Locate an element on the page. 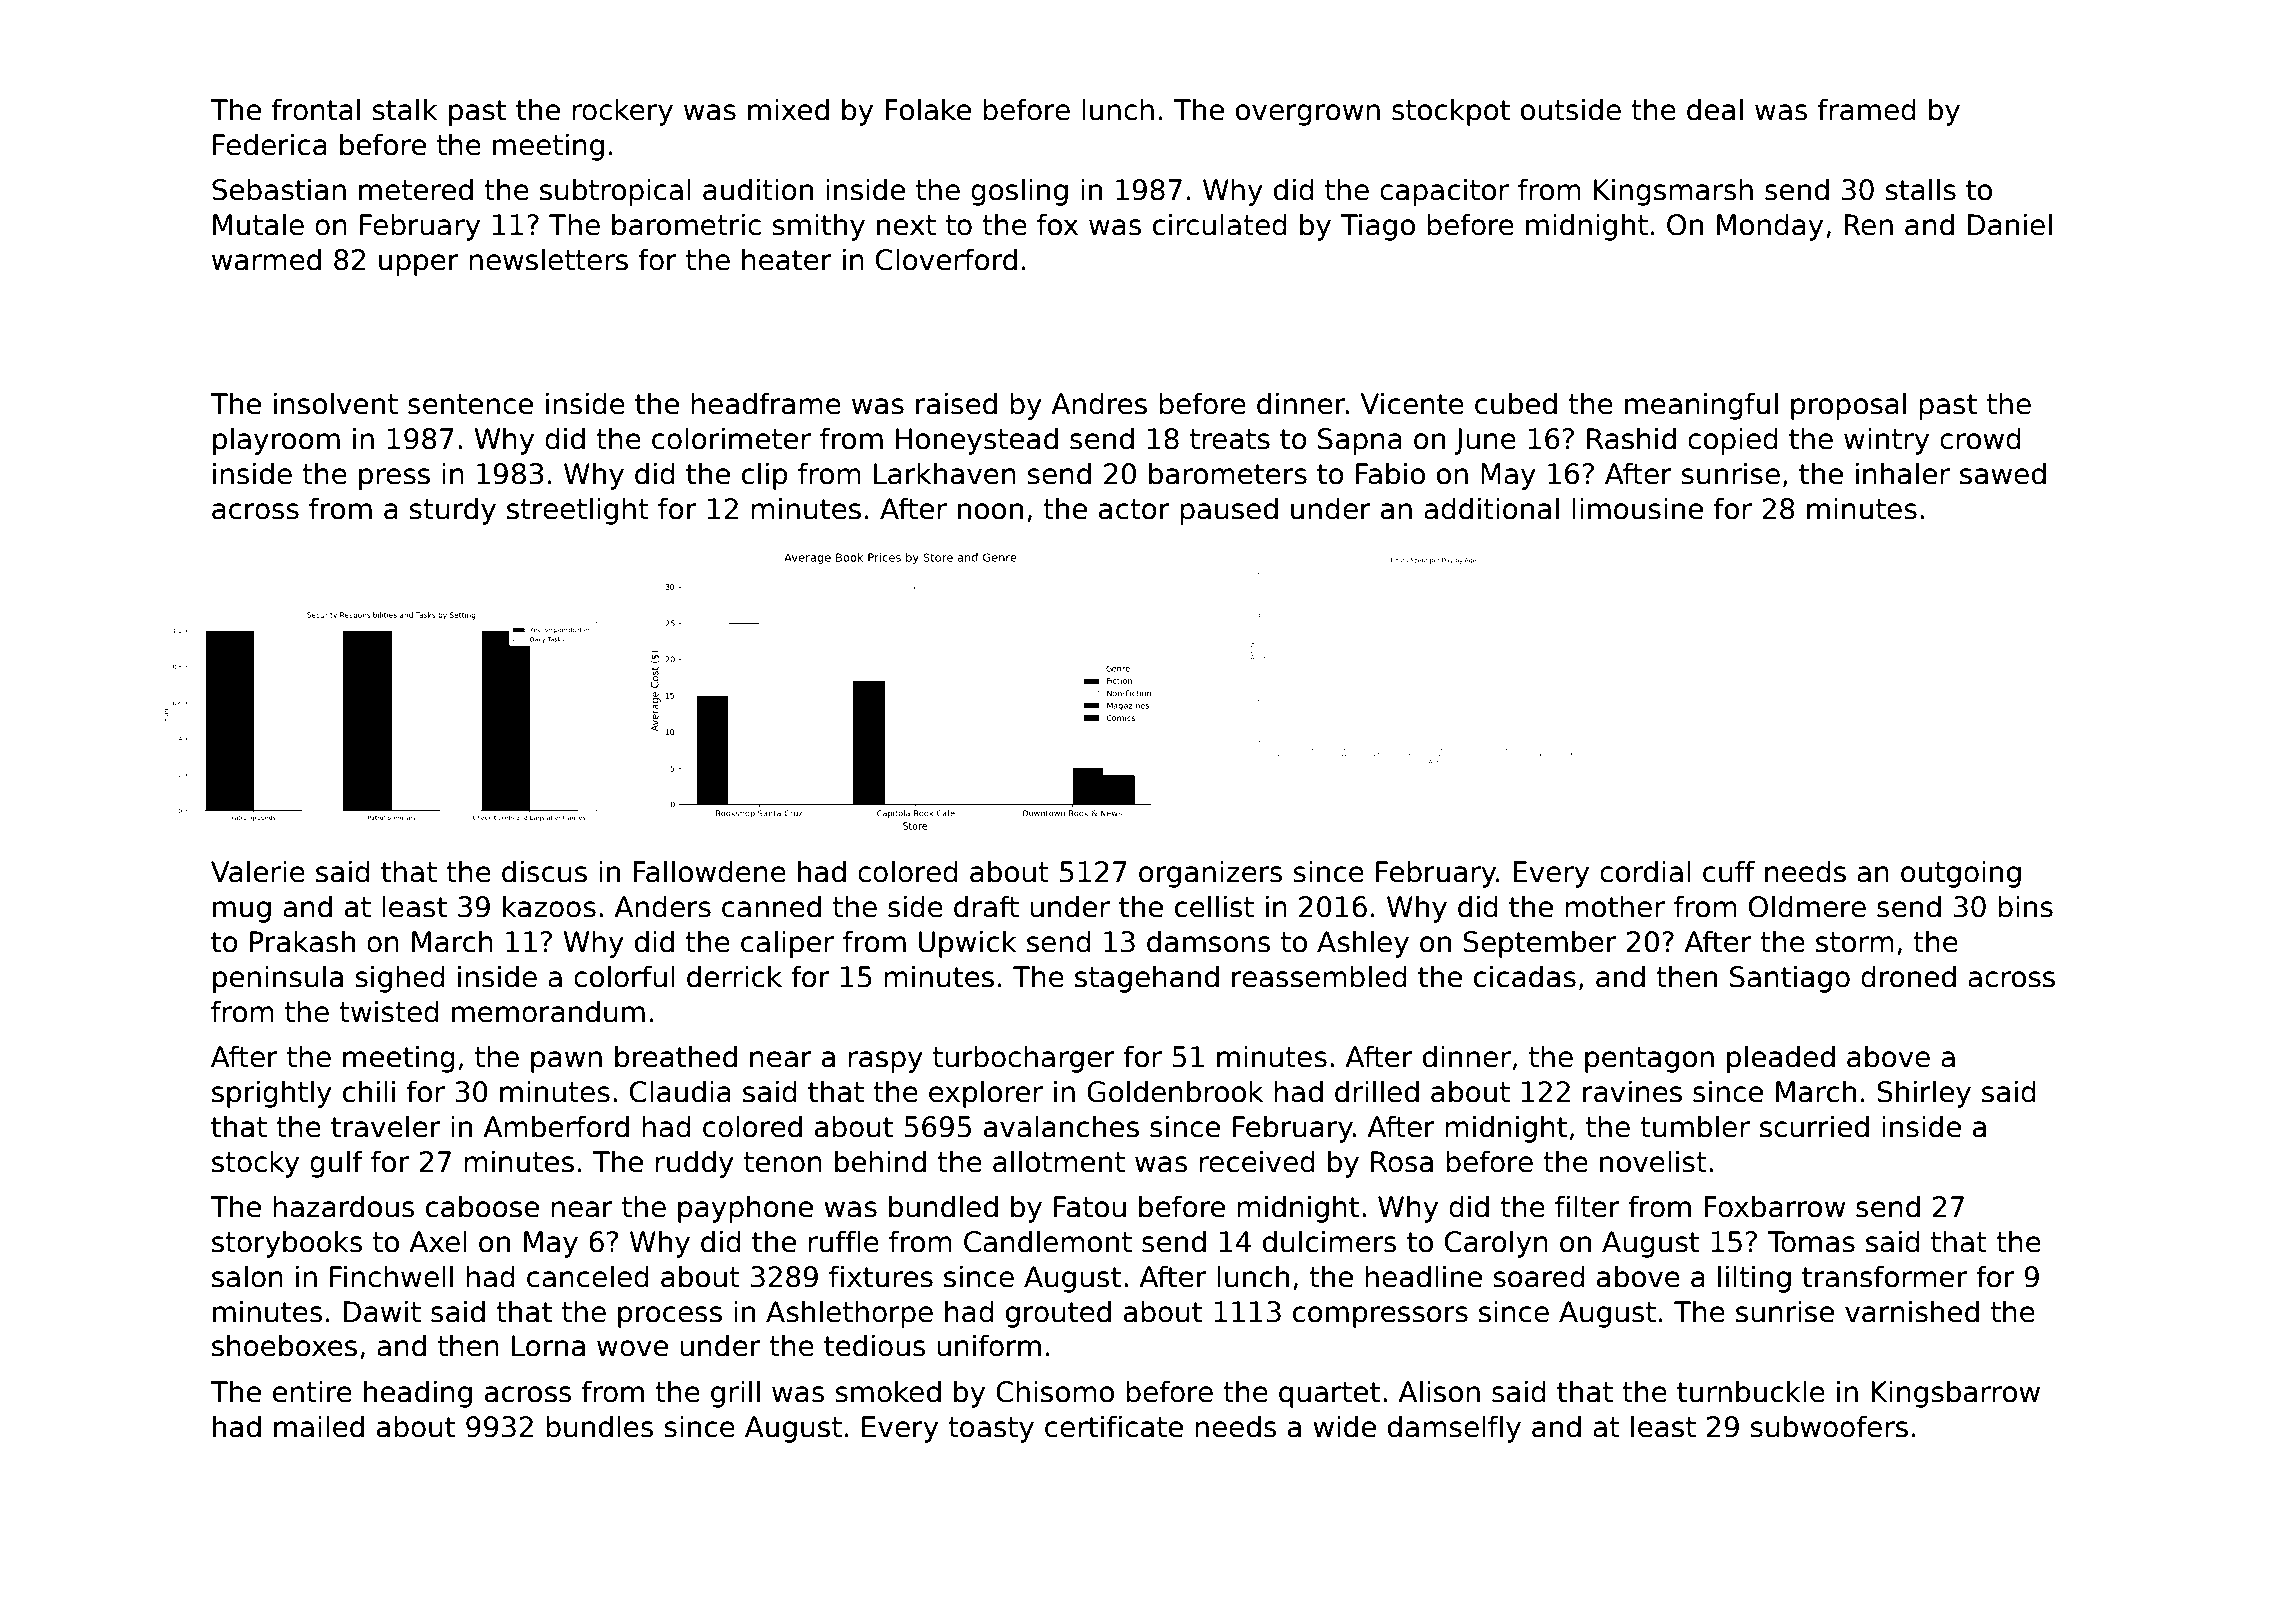  reassembled is located at coordinates (1319, 976).
